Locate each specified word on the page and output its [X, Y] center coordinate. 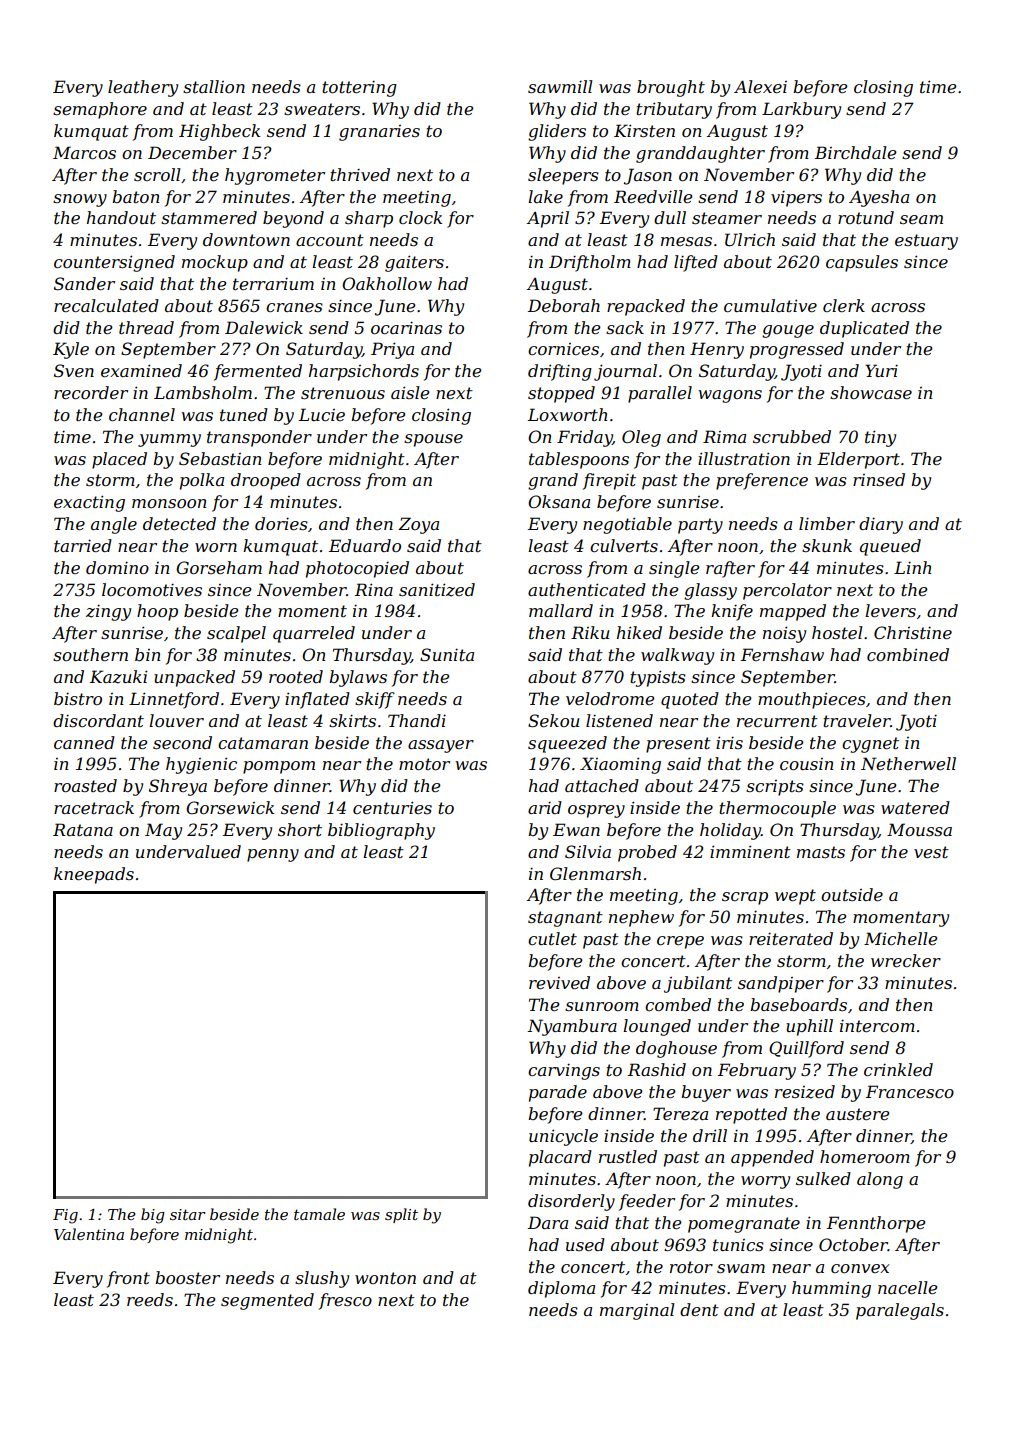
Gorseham [219, 567]
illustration [744, 458]
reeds [150, 1299]
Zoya [418, 525]
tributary [674, 110]
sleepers [563, 176]
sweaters [322, 109]
